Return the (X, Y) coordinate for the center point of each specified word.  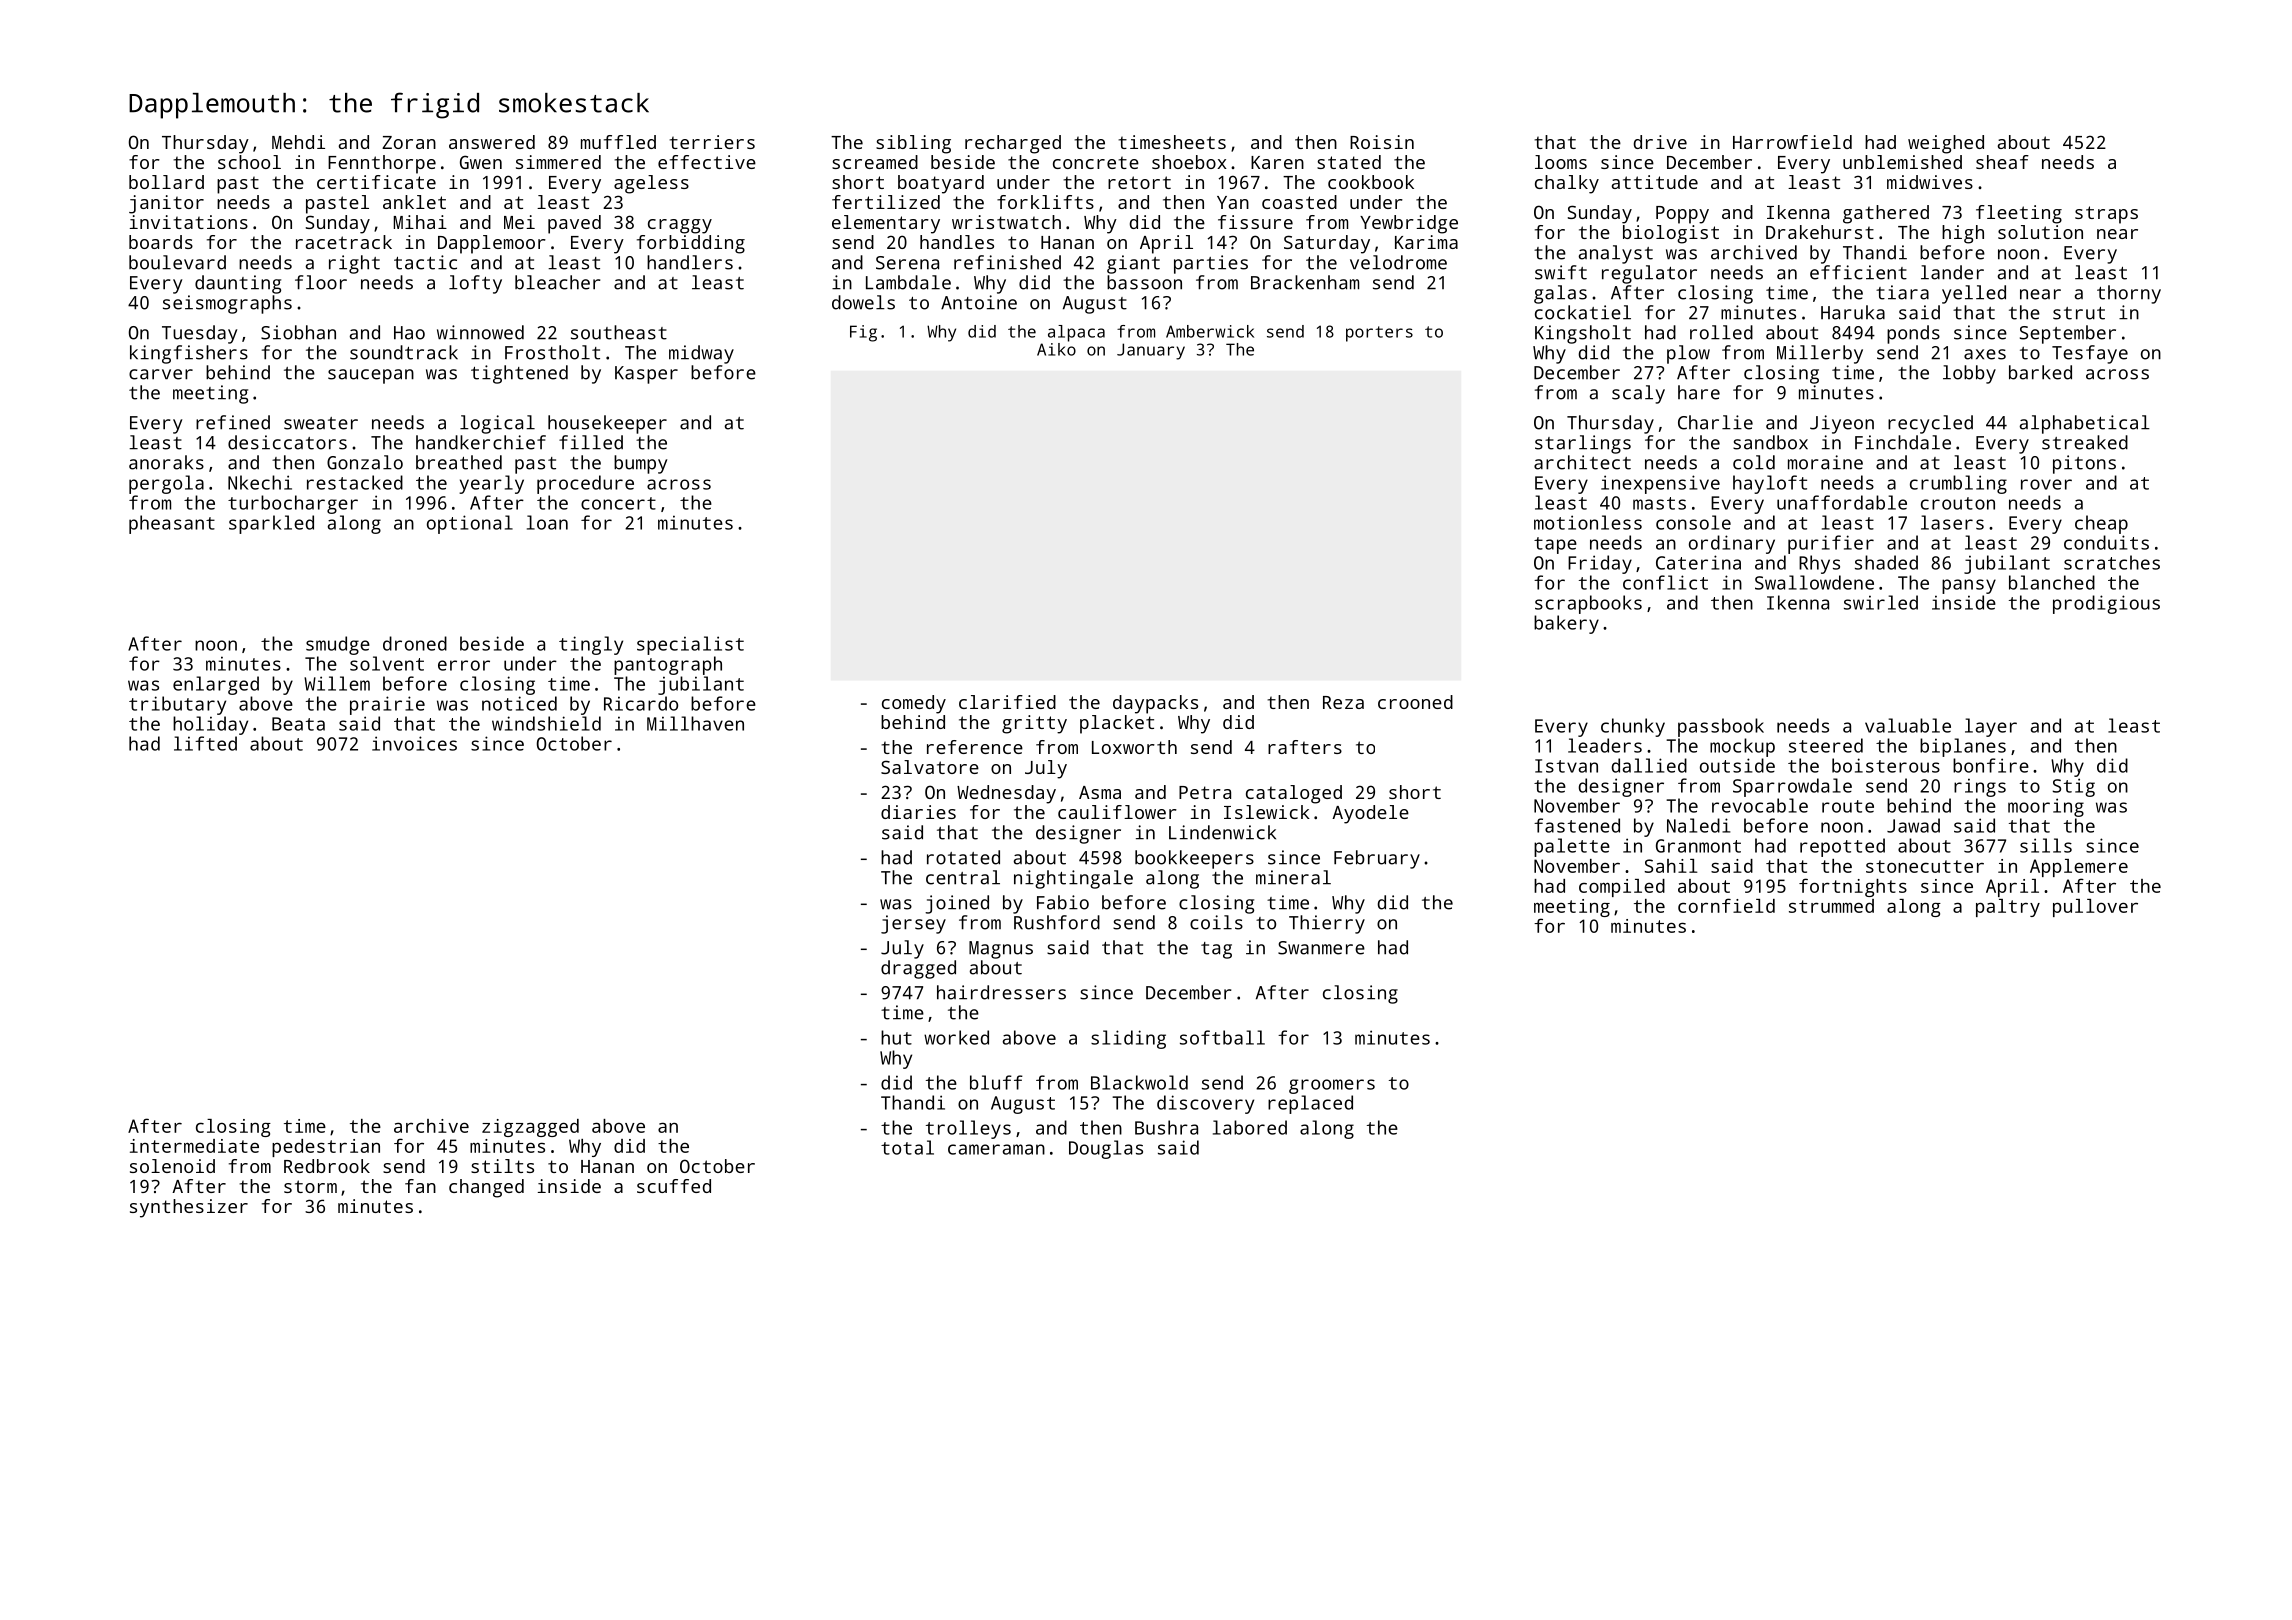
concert (618, 503)
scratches (2112, 562)
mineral (1293, 877)
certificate (376, 182)
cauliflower (1117, 812)
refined (233, 422)
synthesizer (189, 1208)
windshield (546, 723)
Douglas (1106, 1149)
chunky (1633, 727)
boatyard (941, 184)
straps (2106, 215)
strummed (1831, 906)
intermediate (194, 1146)
